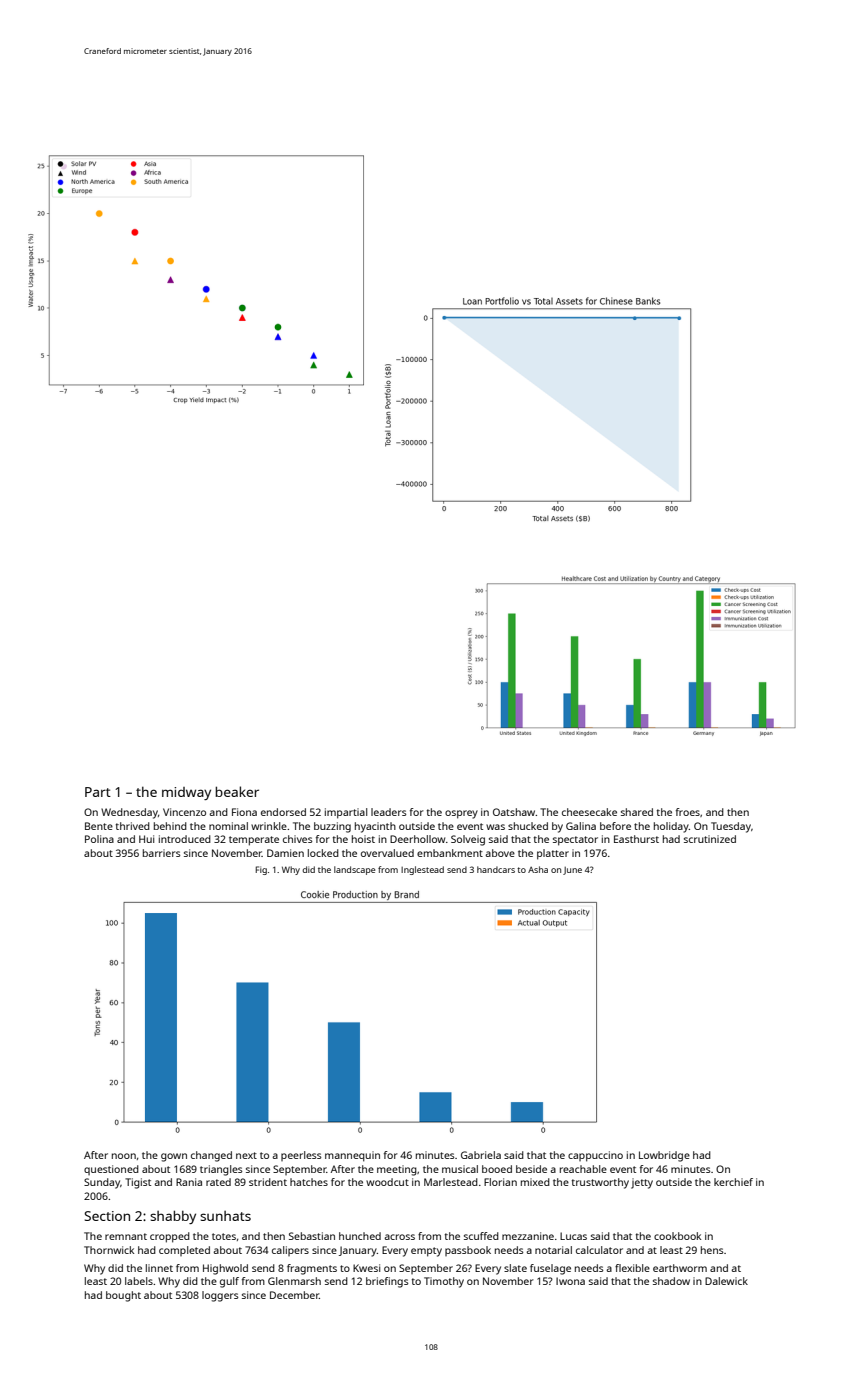  I want to click on cheesecake, so click(589, 812).
